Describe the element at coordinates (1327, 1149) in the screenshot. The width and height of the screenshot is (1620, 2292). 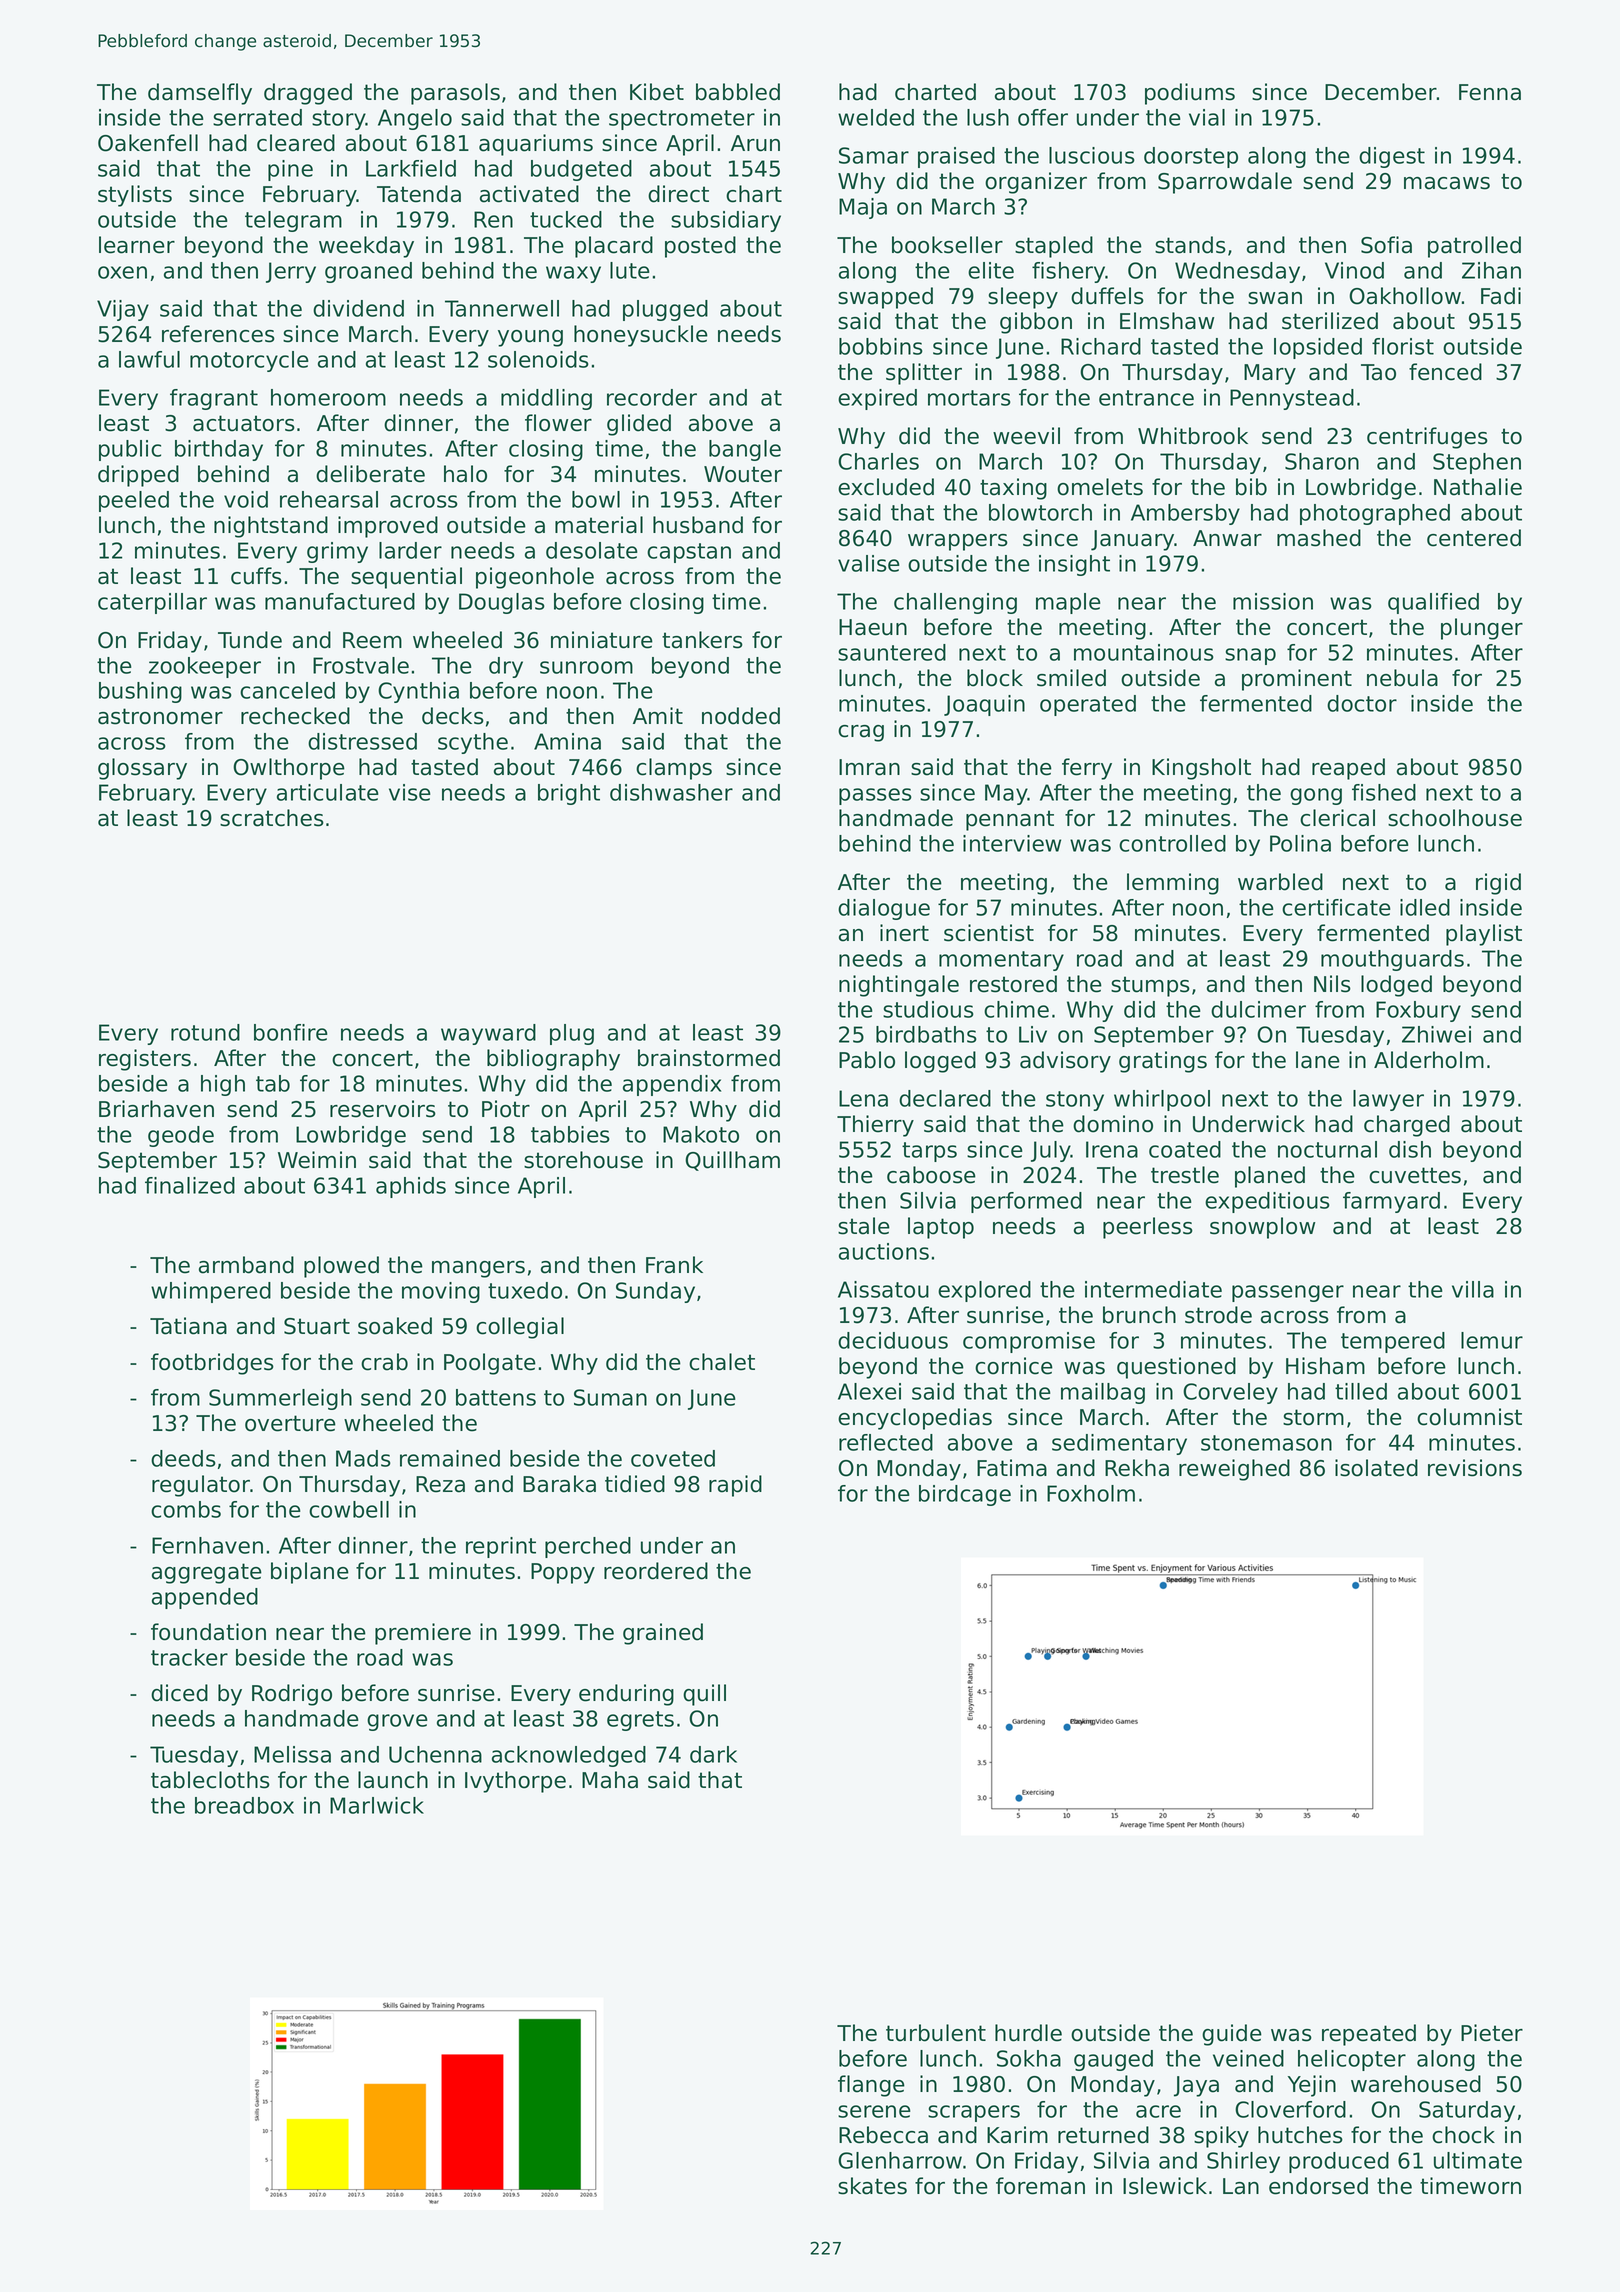
I see `nocturnal` at that location.
